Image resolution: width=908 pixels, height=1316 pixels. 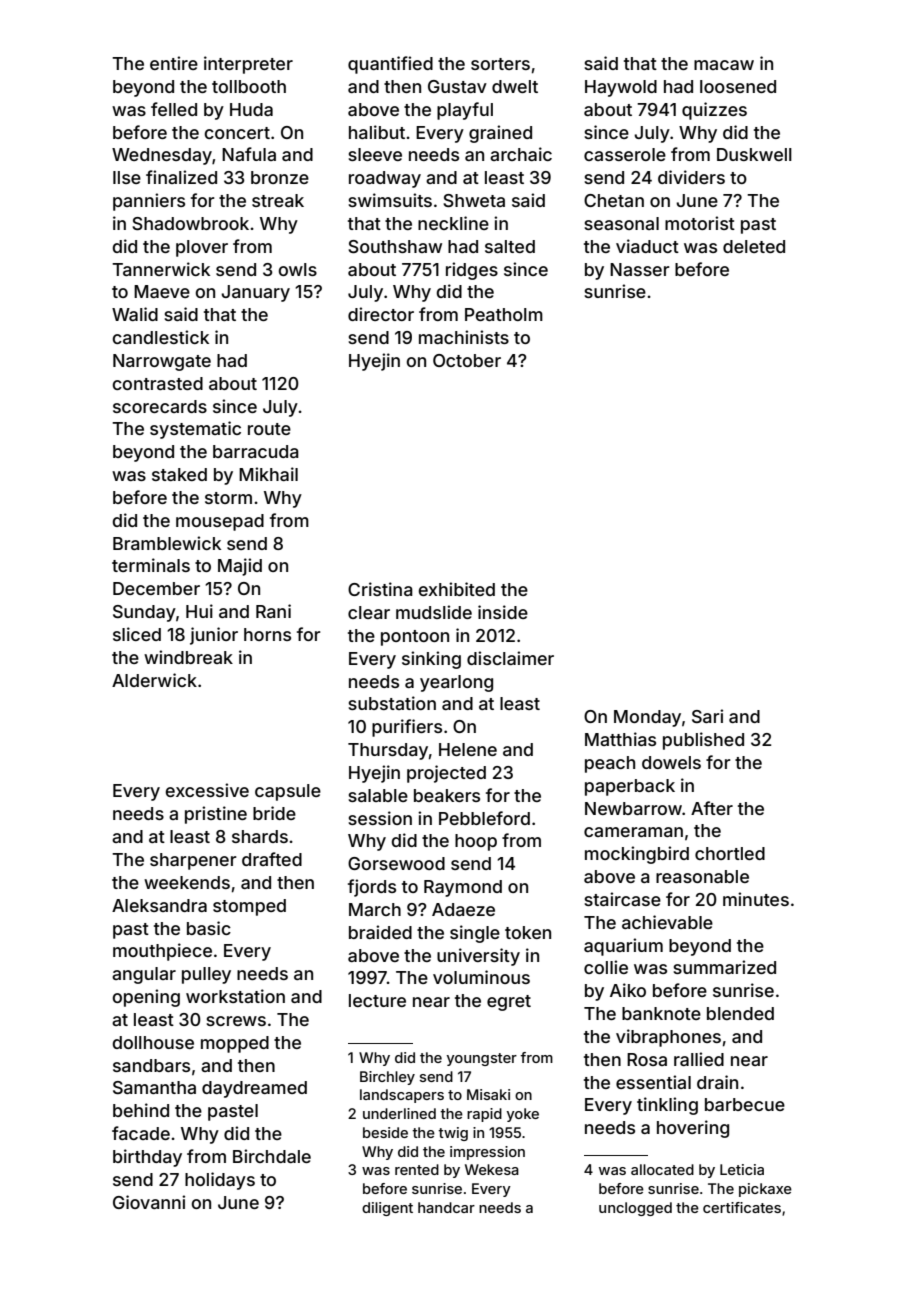 I want to click on youngster, so click(x=482, y=1059).
